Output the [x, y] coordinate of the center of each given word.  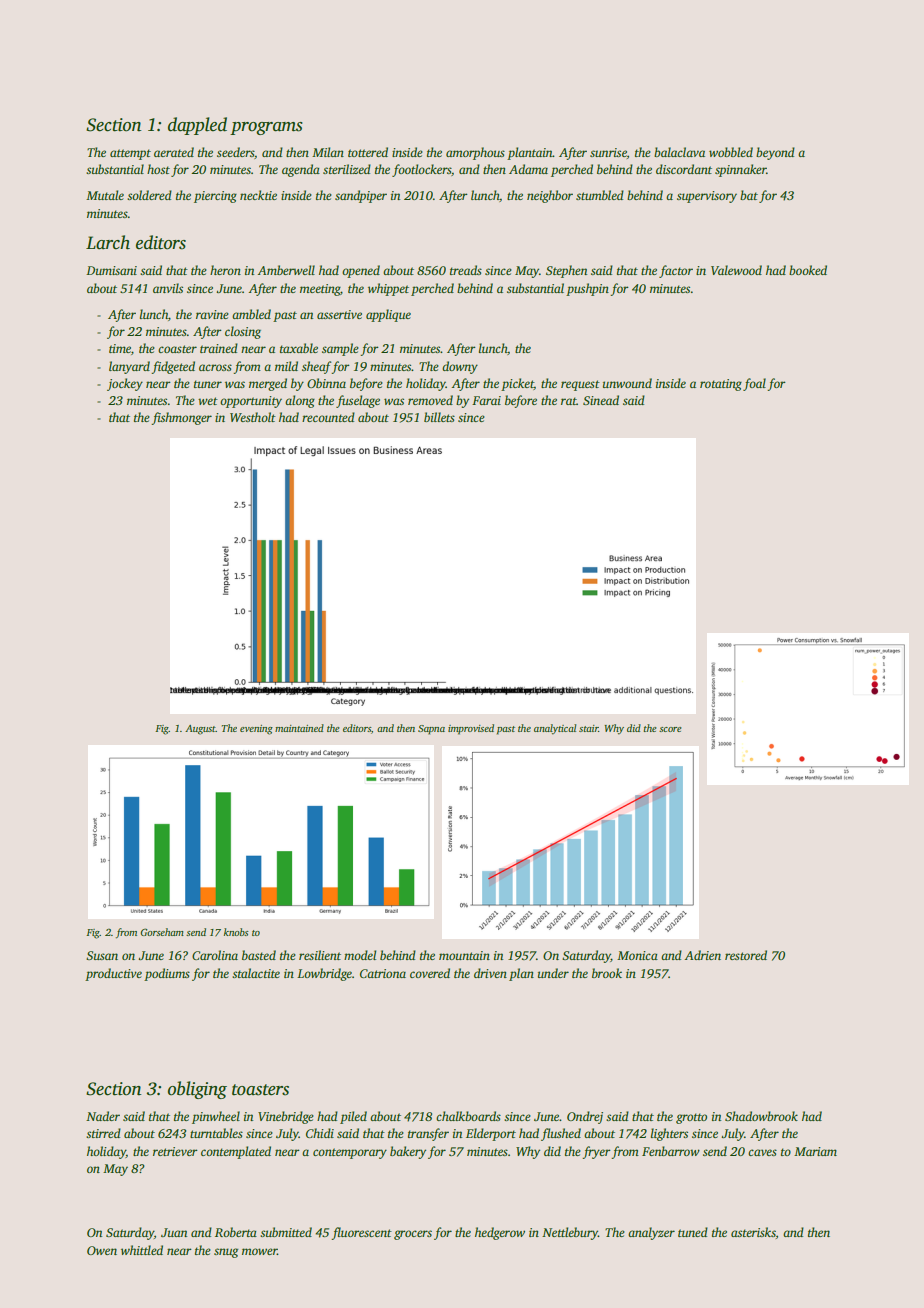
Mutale [105, 195]
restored [746, 955]
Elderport [491, 1134]
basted [259, 955]
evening [256, 730]
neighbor [550, 196]
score [670, 729]
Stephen [566, 271]
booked [808, 270]
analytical [555, 729]
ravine [212, 314]
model [360, 955]
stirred [103, 1133]
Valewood [736, 270]
